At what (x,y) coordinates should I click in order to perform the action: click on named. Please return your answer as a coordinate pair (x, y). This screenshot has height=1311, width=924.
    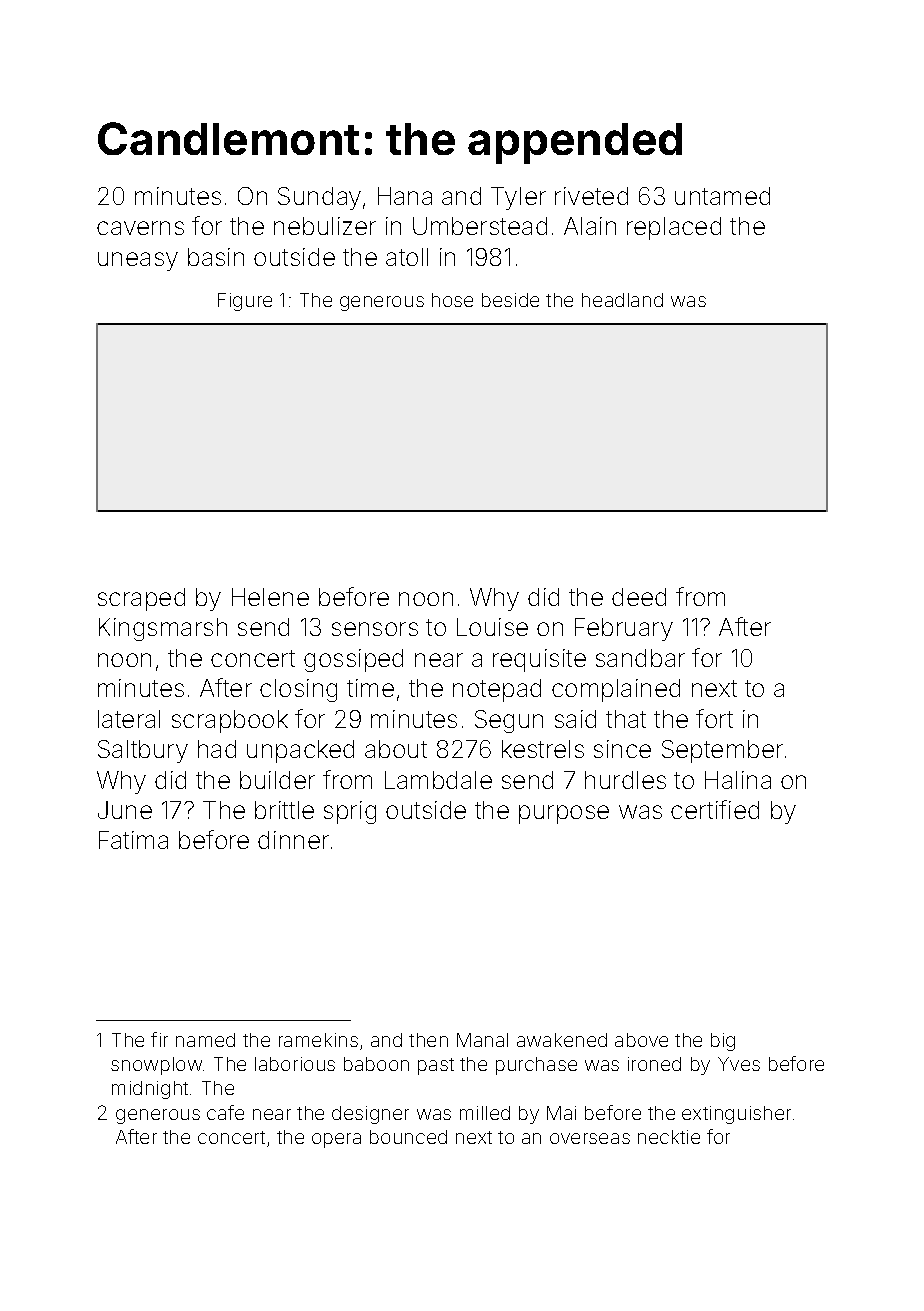
    Looking at the image, I should click on (205, 1040).
